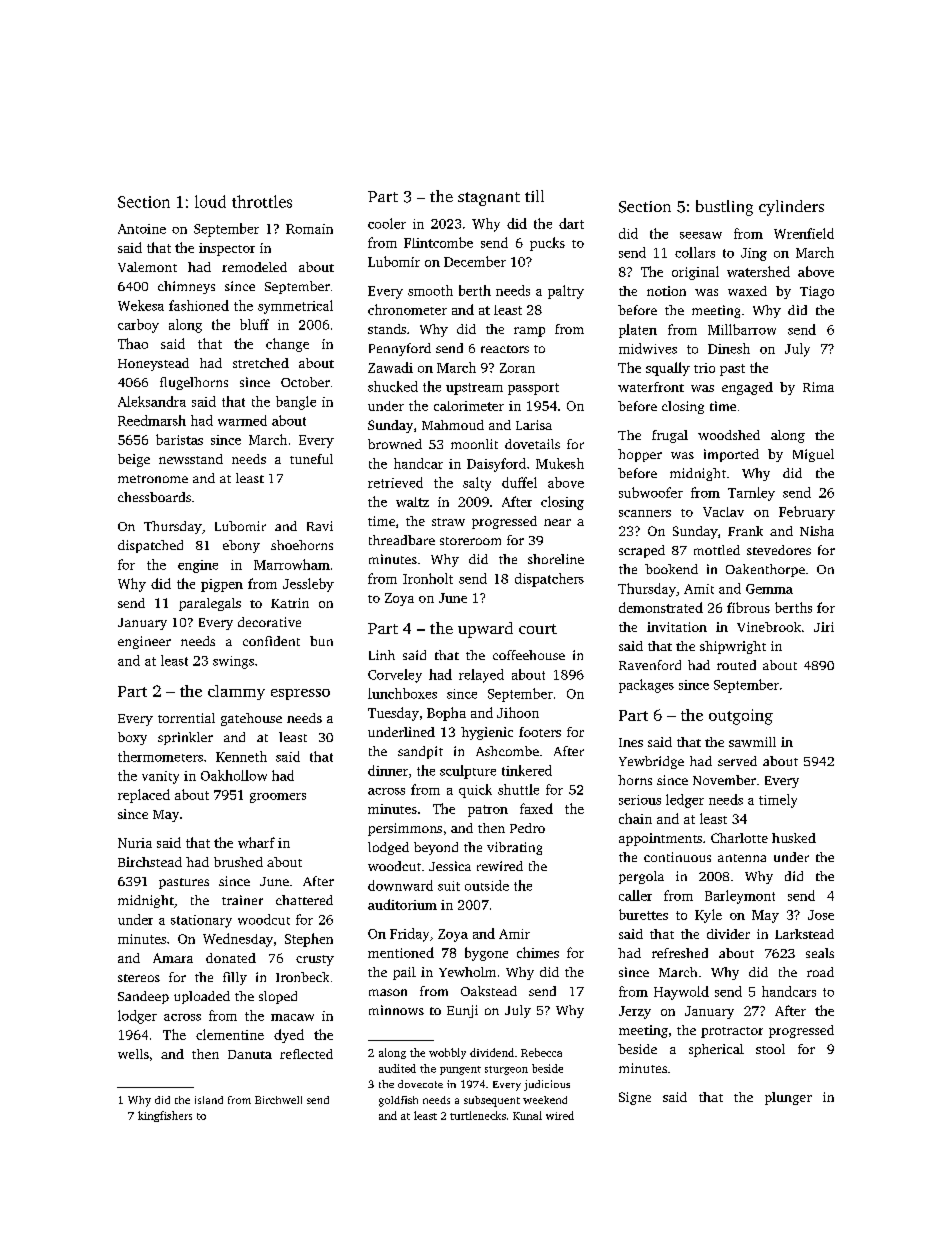 The width and height of the screenshot is (952, 1233). Describe the element at coordinates (481, 676) in the screenshot. I see `relayed` at that location.
